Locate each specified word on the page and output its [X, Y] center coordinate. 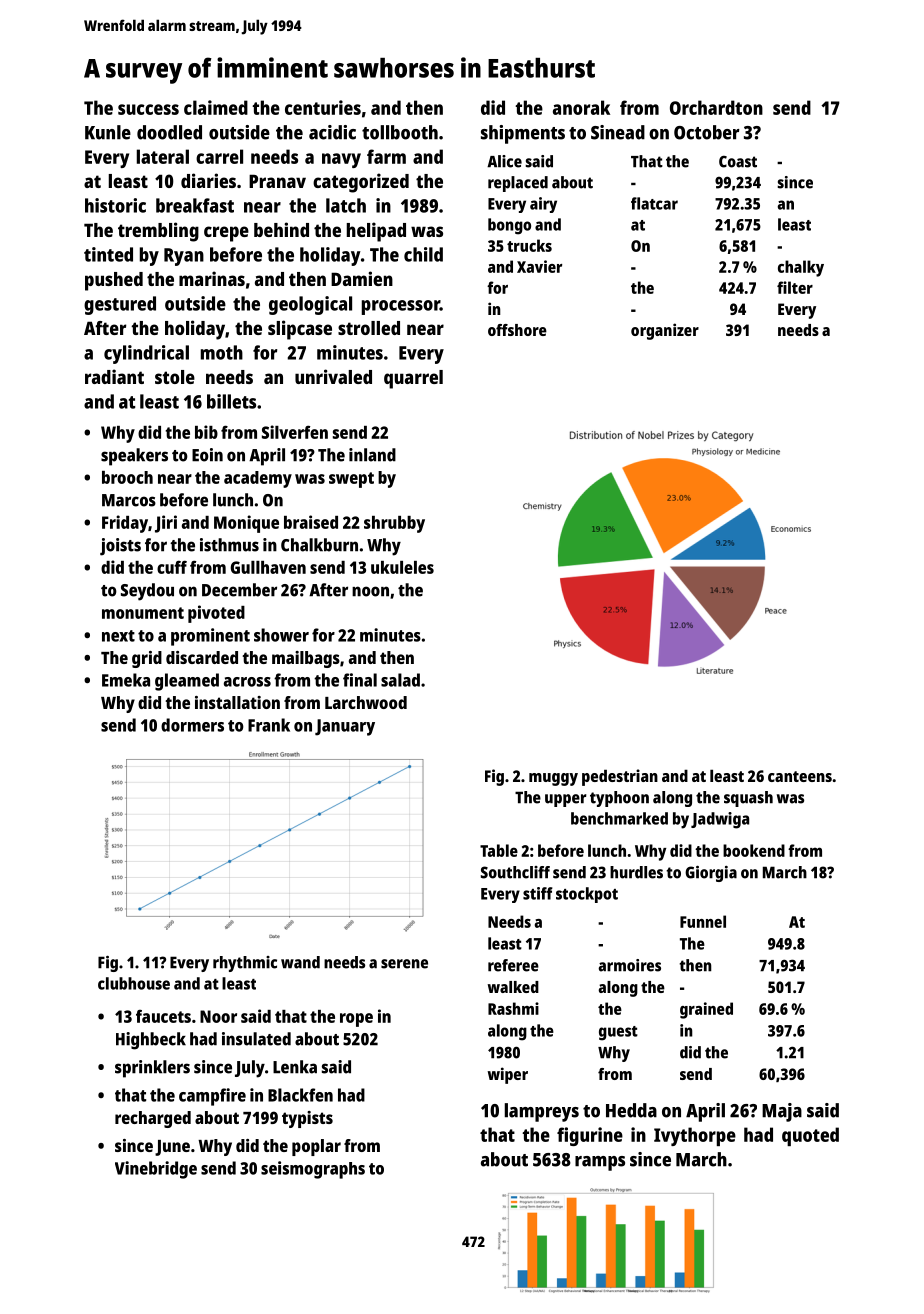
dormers [192, 725]
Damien [362, 278]
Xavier [539, 266]
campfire [212, 1097]
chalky [801, 268]
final [360, 680]
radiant [114, 376]
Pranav [277, 181]
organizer [665, 331]
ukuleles [402, 567]
